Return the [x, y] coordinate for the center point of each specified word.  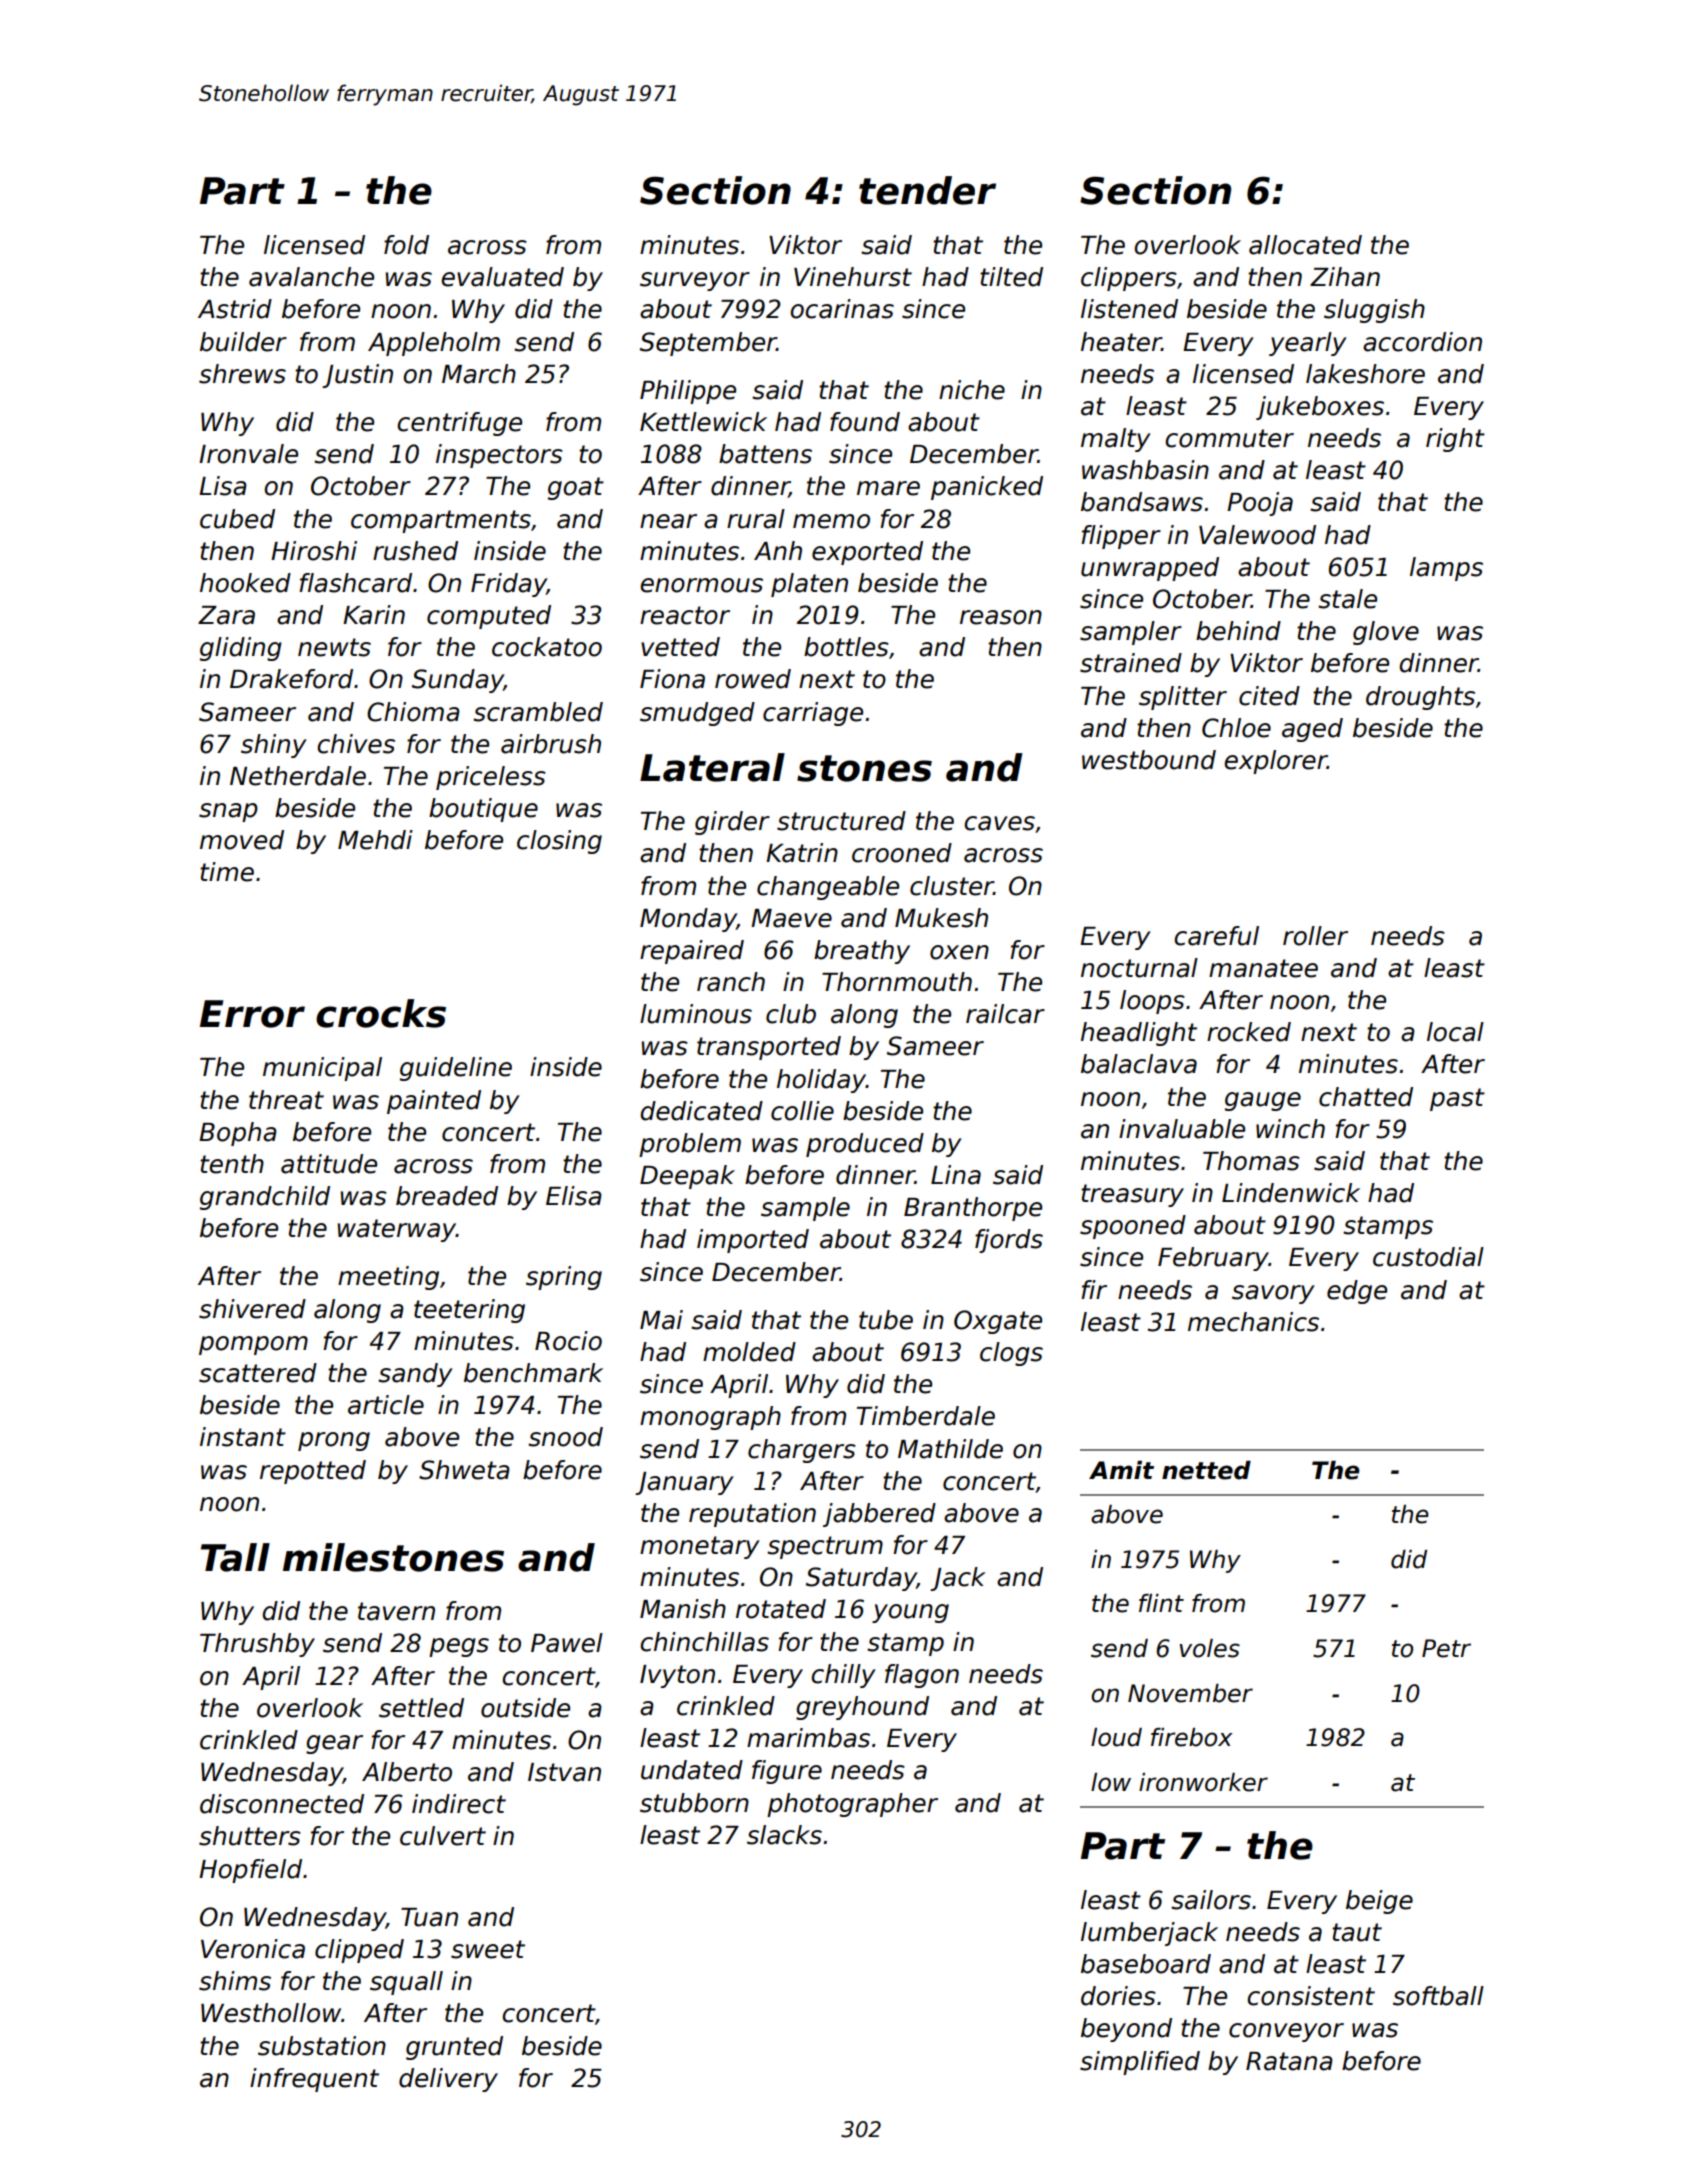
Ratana [1289, 2061]
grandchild [265, 1198]
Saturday [861, 1579]
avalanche [311, 277]
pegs [459, 1647]
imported [753, 1241]
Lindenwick [1291, 1193]
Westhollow [271, 2013]
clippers [1129, 279]
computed [489, 617]
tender [927, 190]
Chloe [1236, 728]
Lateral [712, 767]
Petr [1446, 1648]
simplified [1140, 2063]
